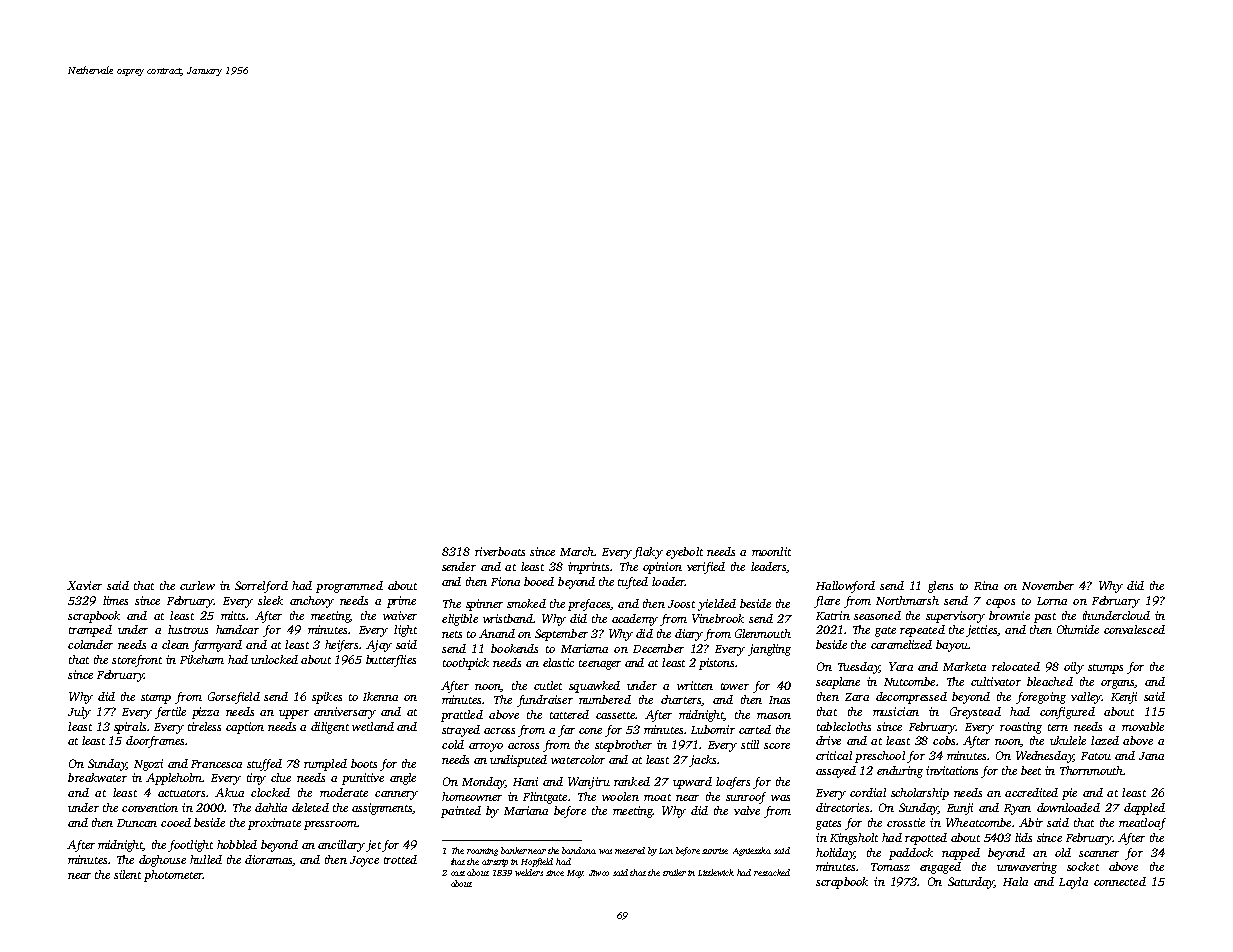 This image has height=952, width=1233. What do you see at coordinates (569, 714) in the image?
I see `tattered` at bounding box center [569, 714].
